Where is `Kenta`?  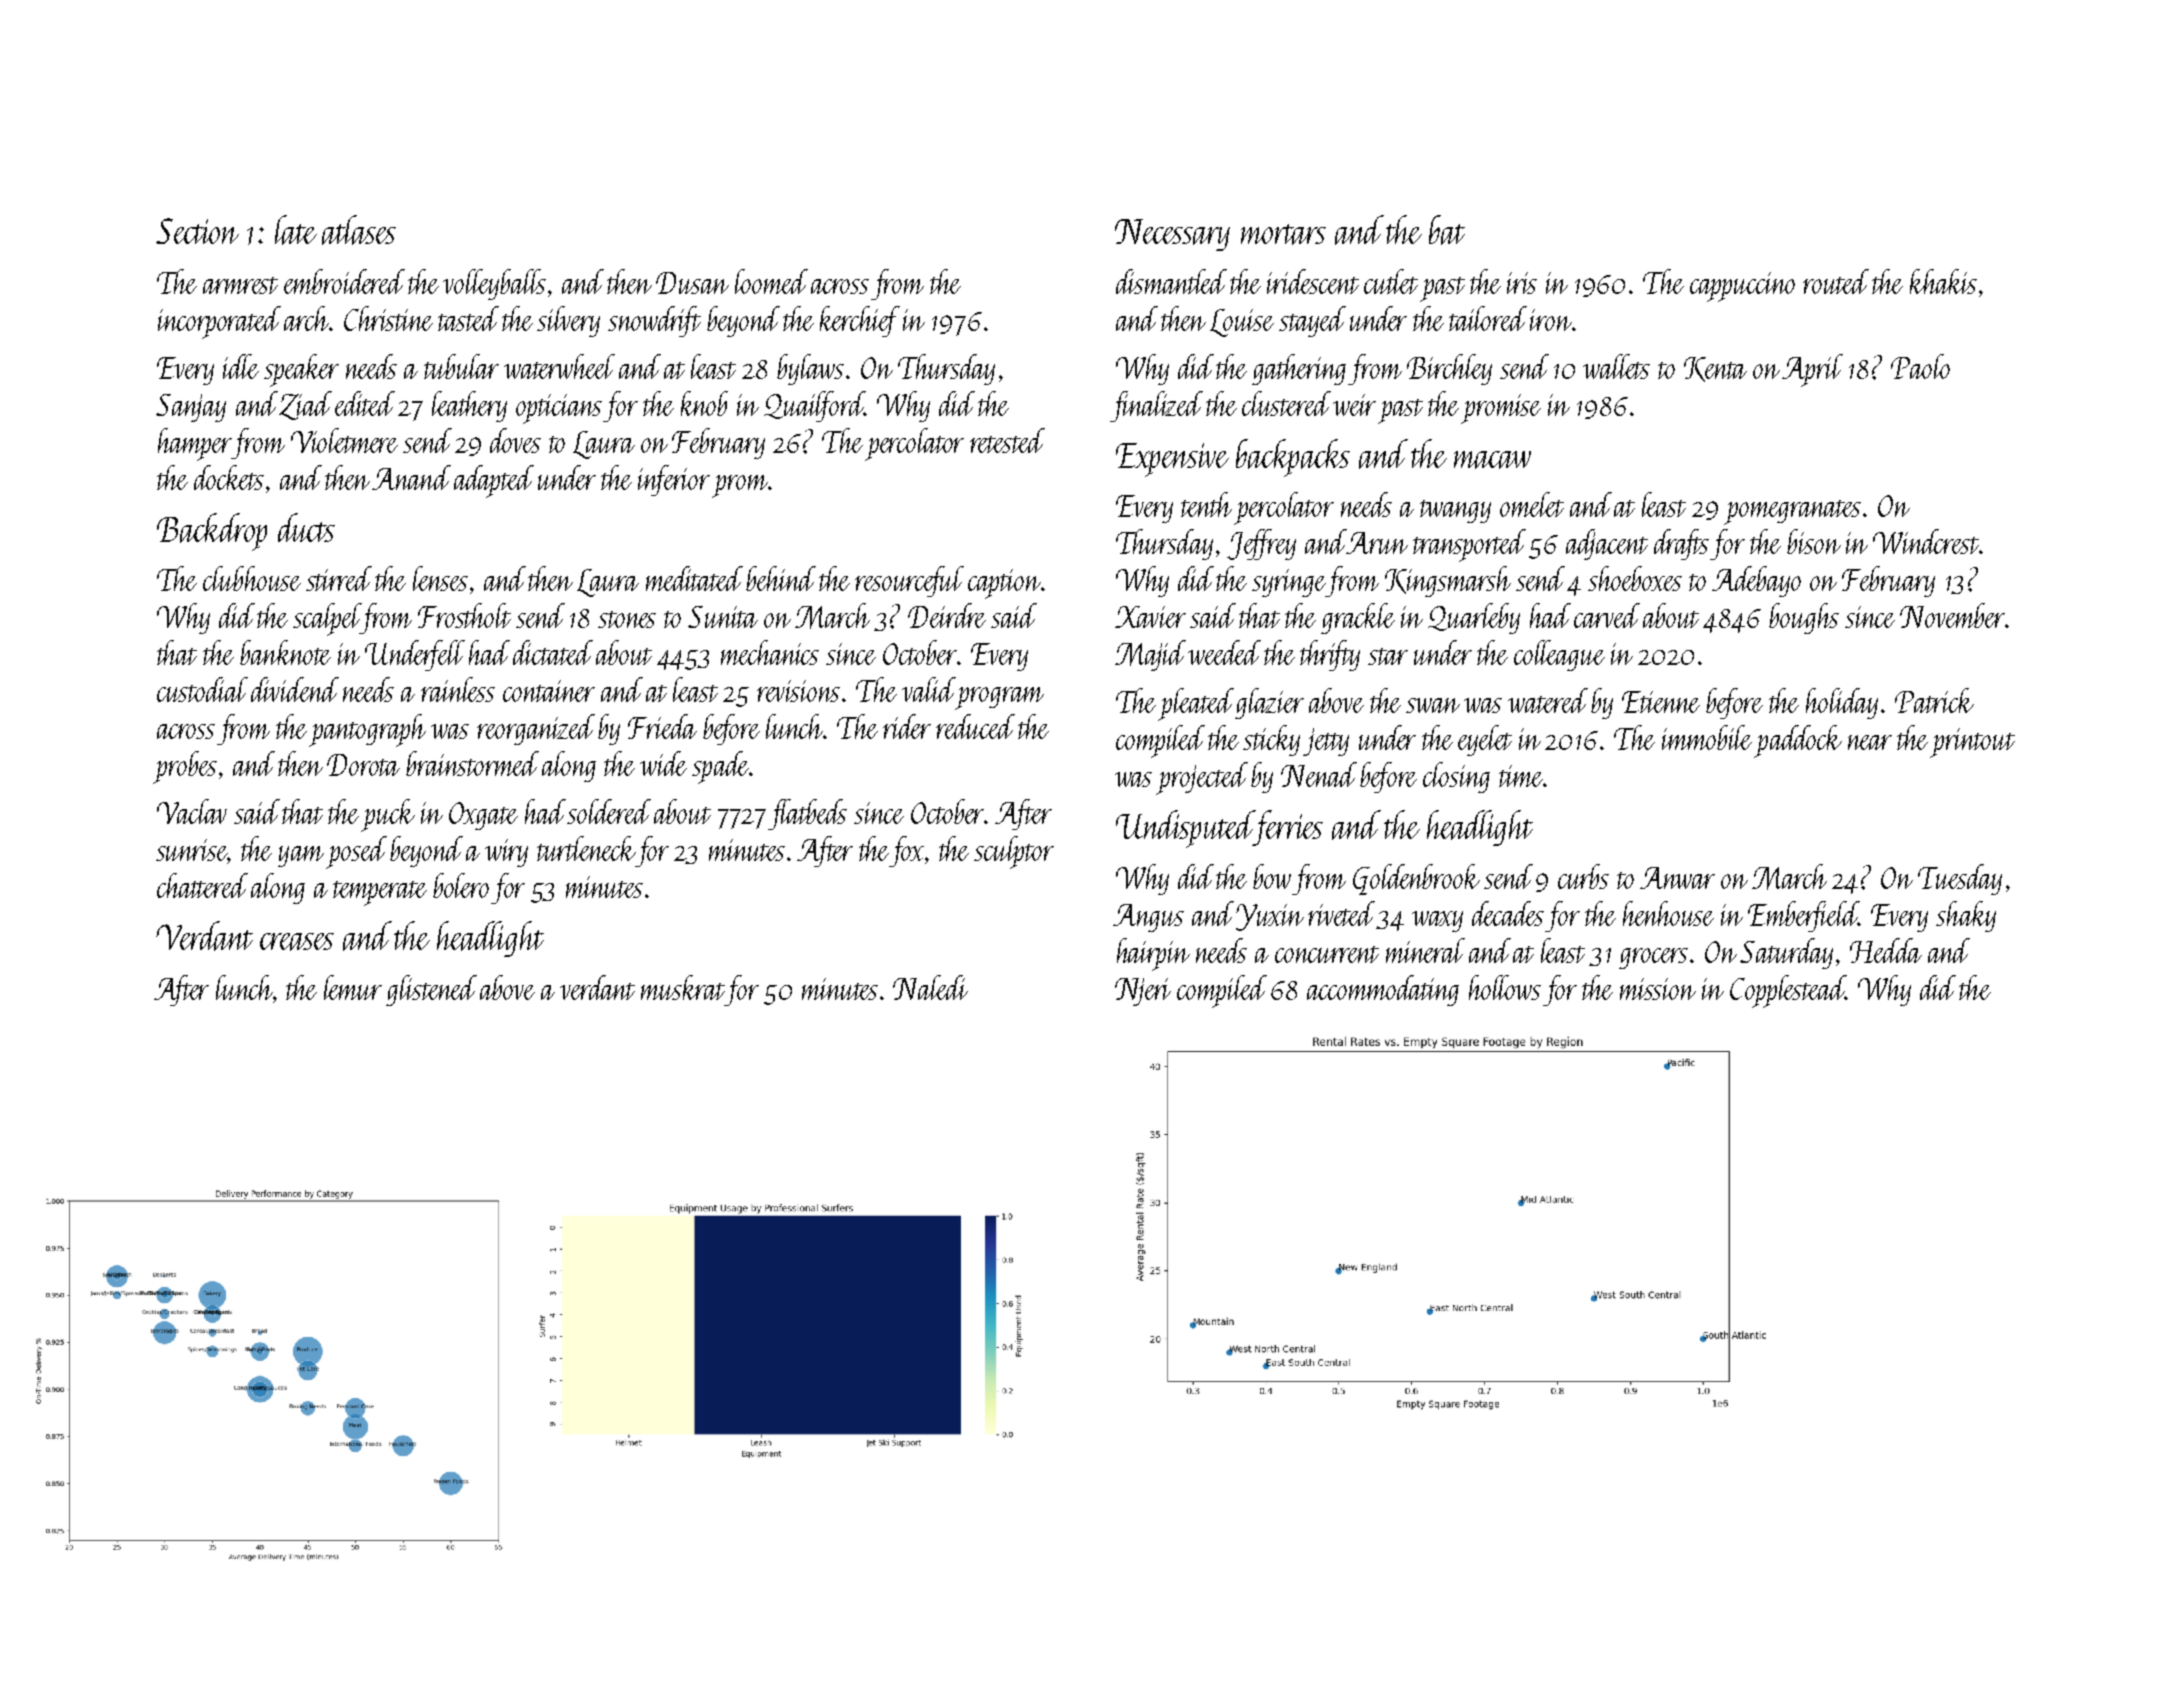
Kenta is located at coordinates (1715, 369).
